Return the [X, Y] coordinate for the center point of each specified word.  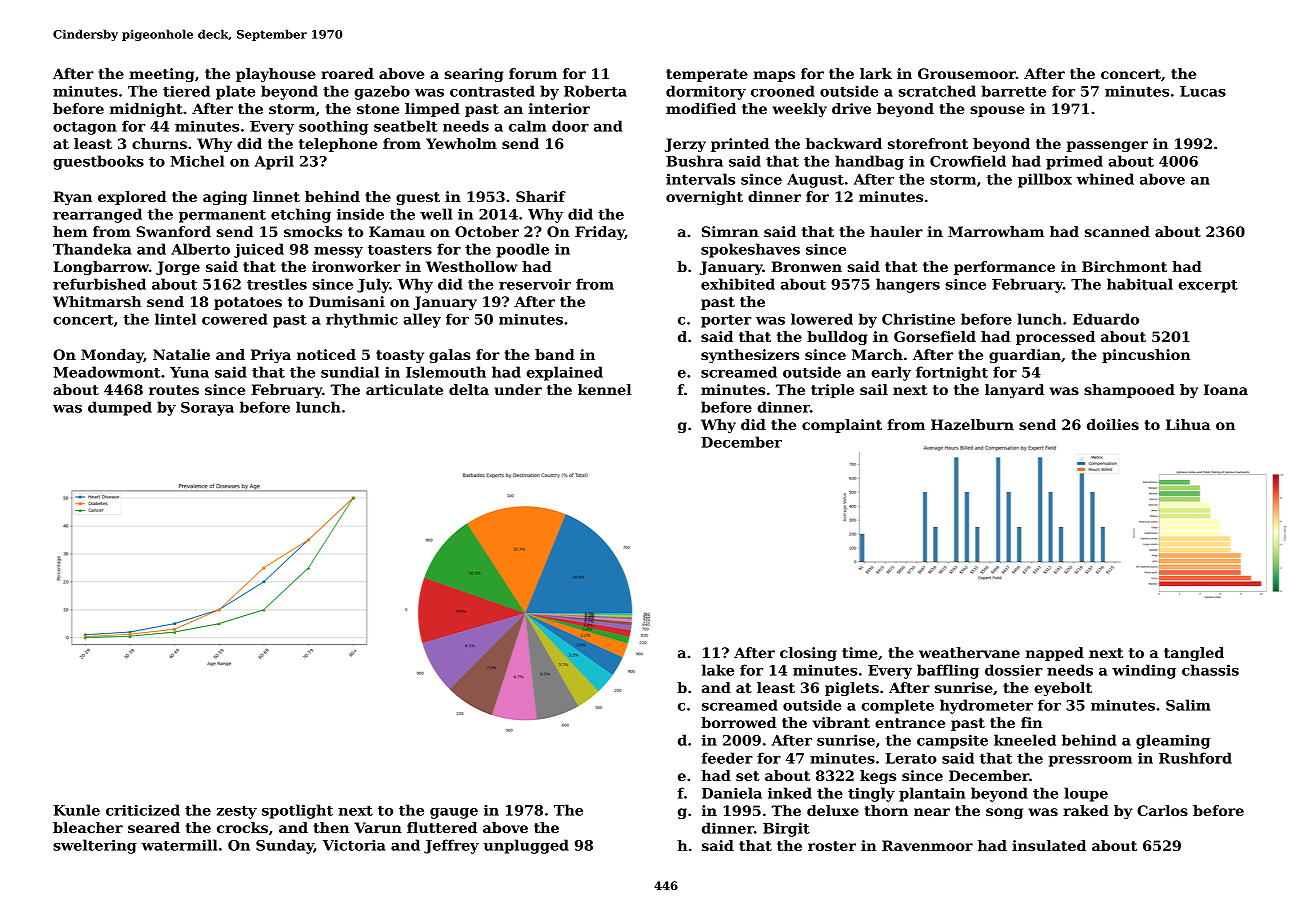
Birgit [786, 829]
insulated [1049, 845]
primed [1074, 162]
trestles [277, 284]
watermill [179, 845]
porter [726, 321]
